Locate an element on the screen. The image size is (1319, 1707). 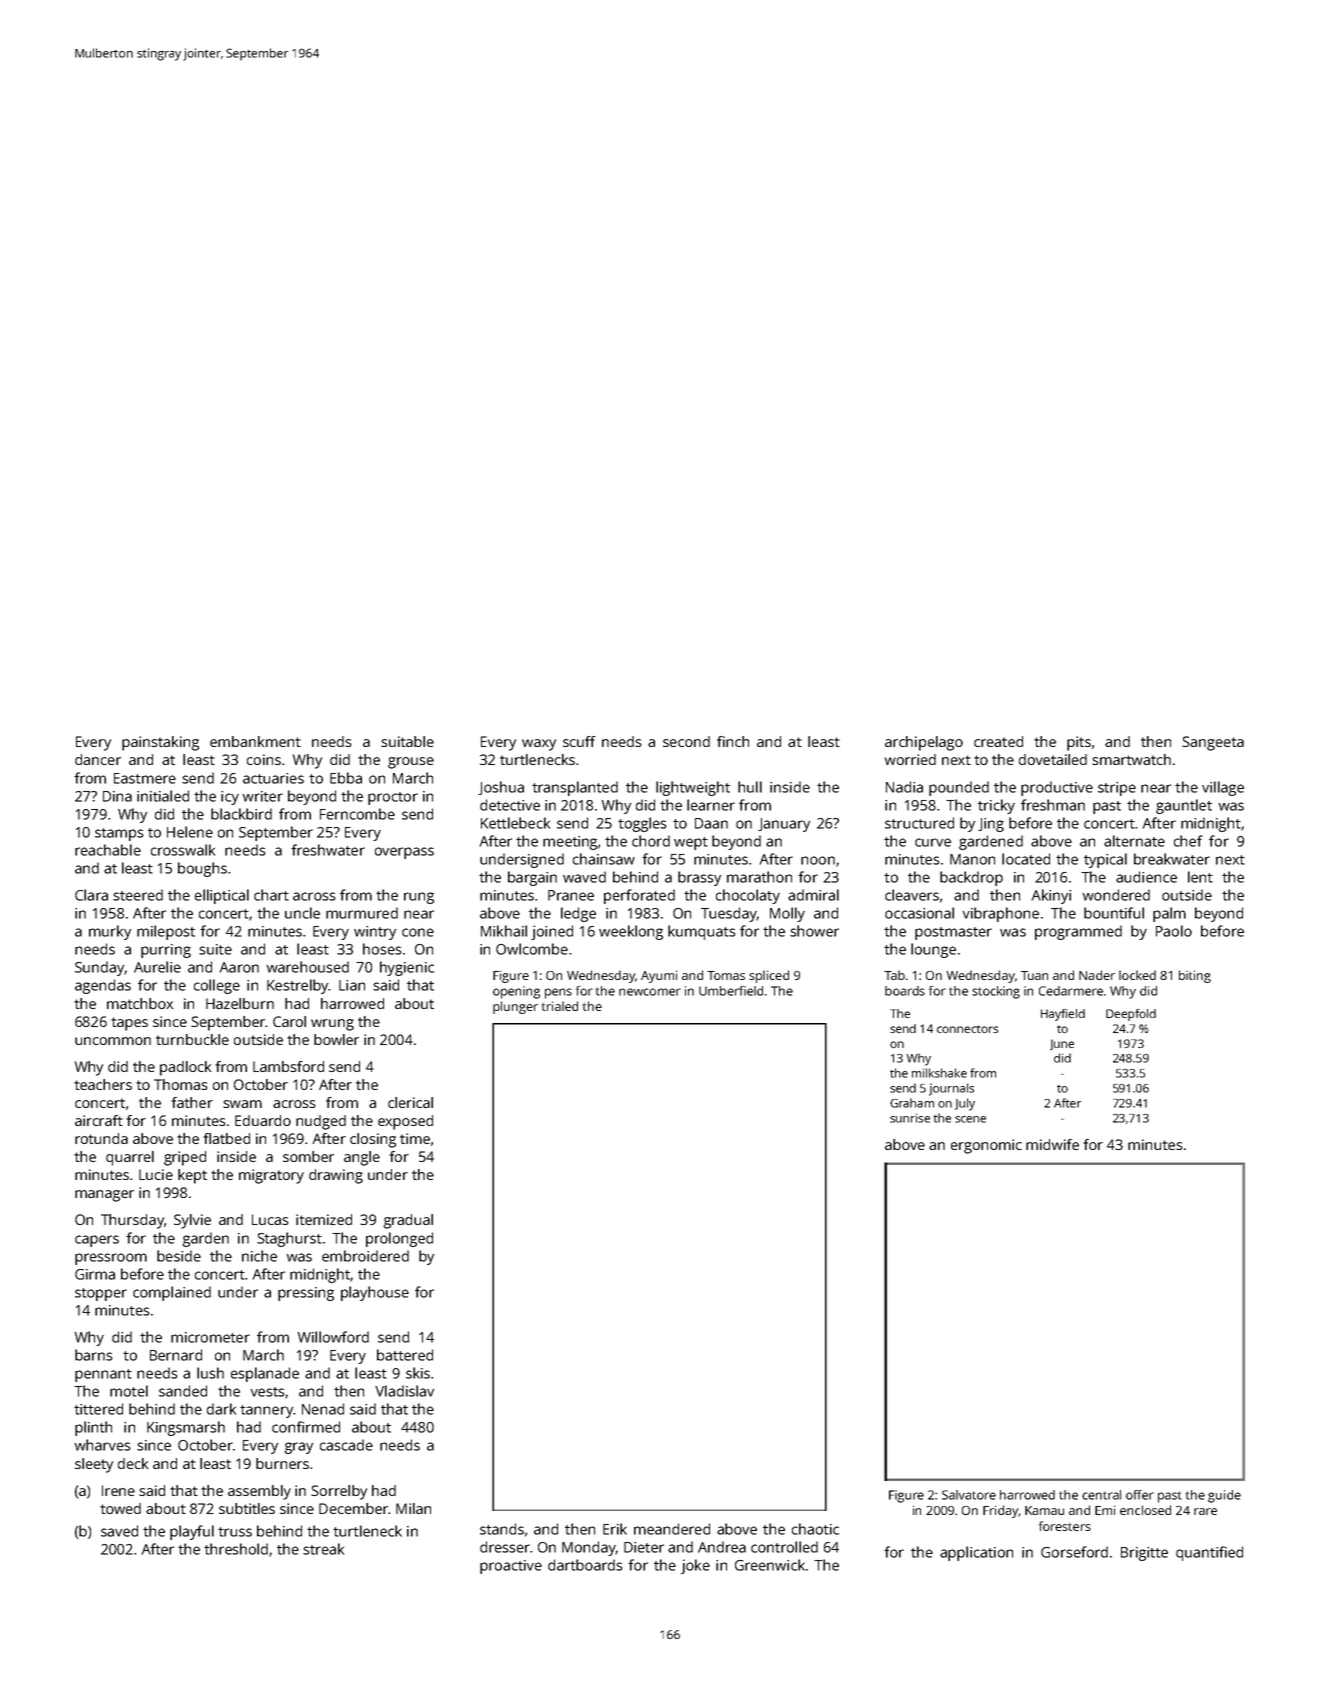
chart is located at coordinates (271, 895).
